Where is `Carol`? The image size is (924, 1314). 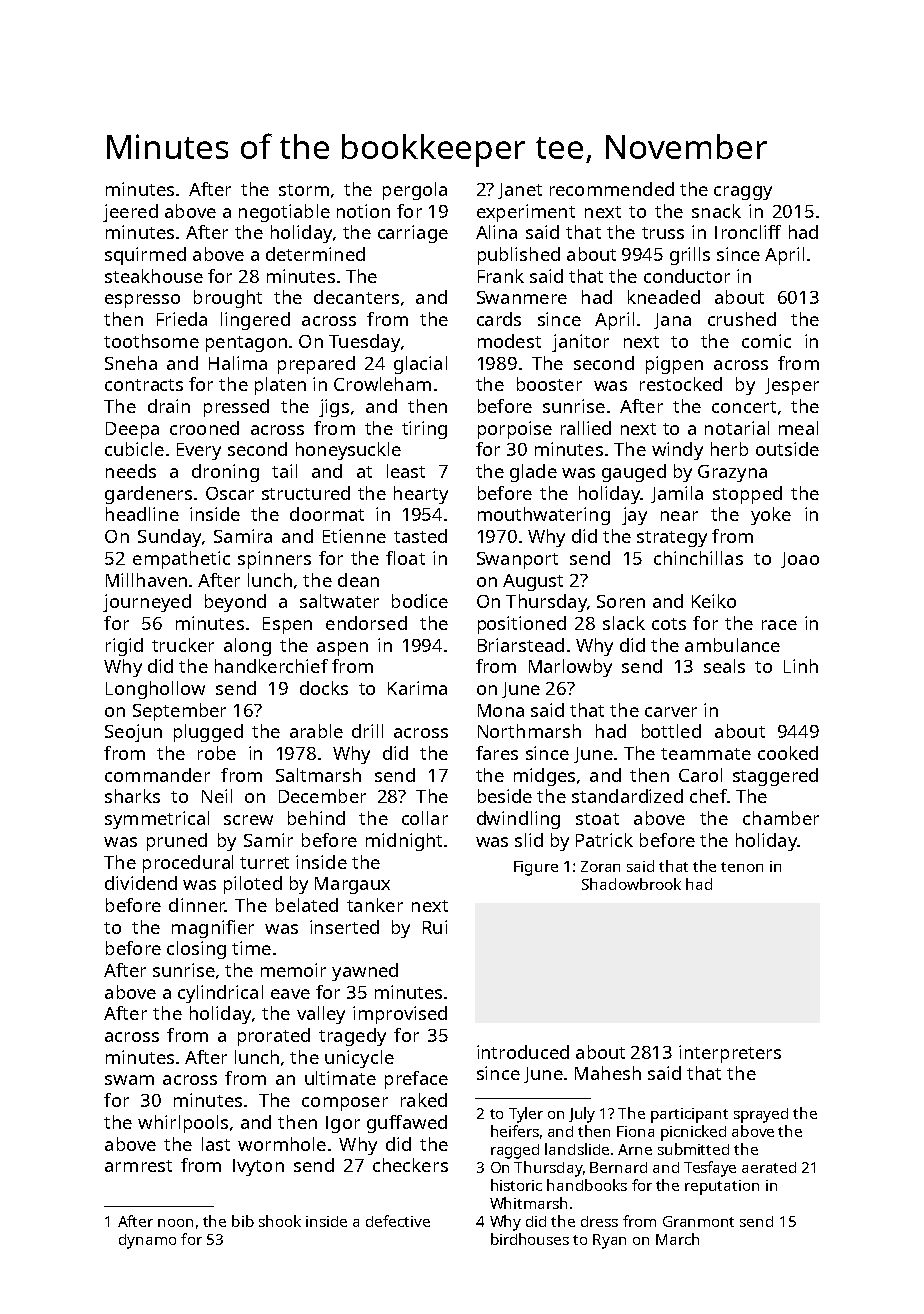
Carol is located at coordinates (700, 775).
